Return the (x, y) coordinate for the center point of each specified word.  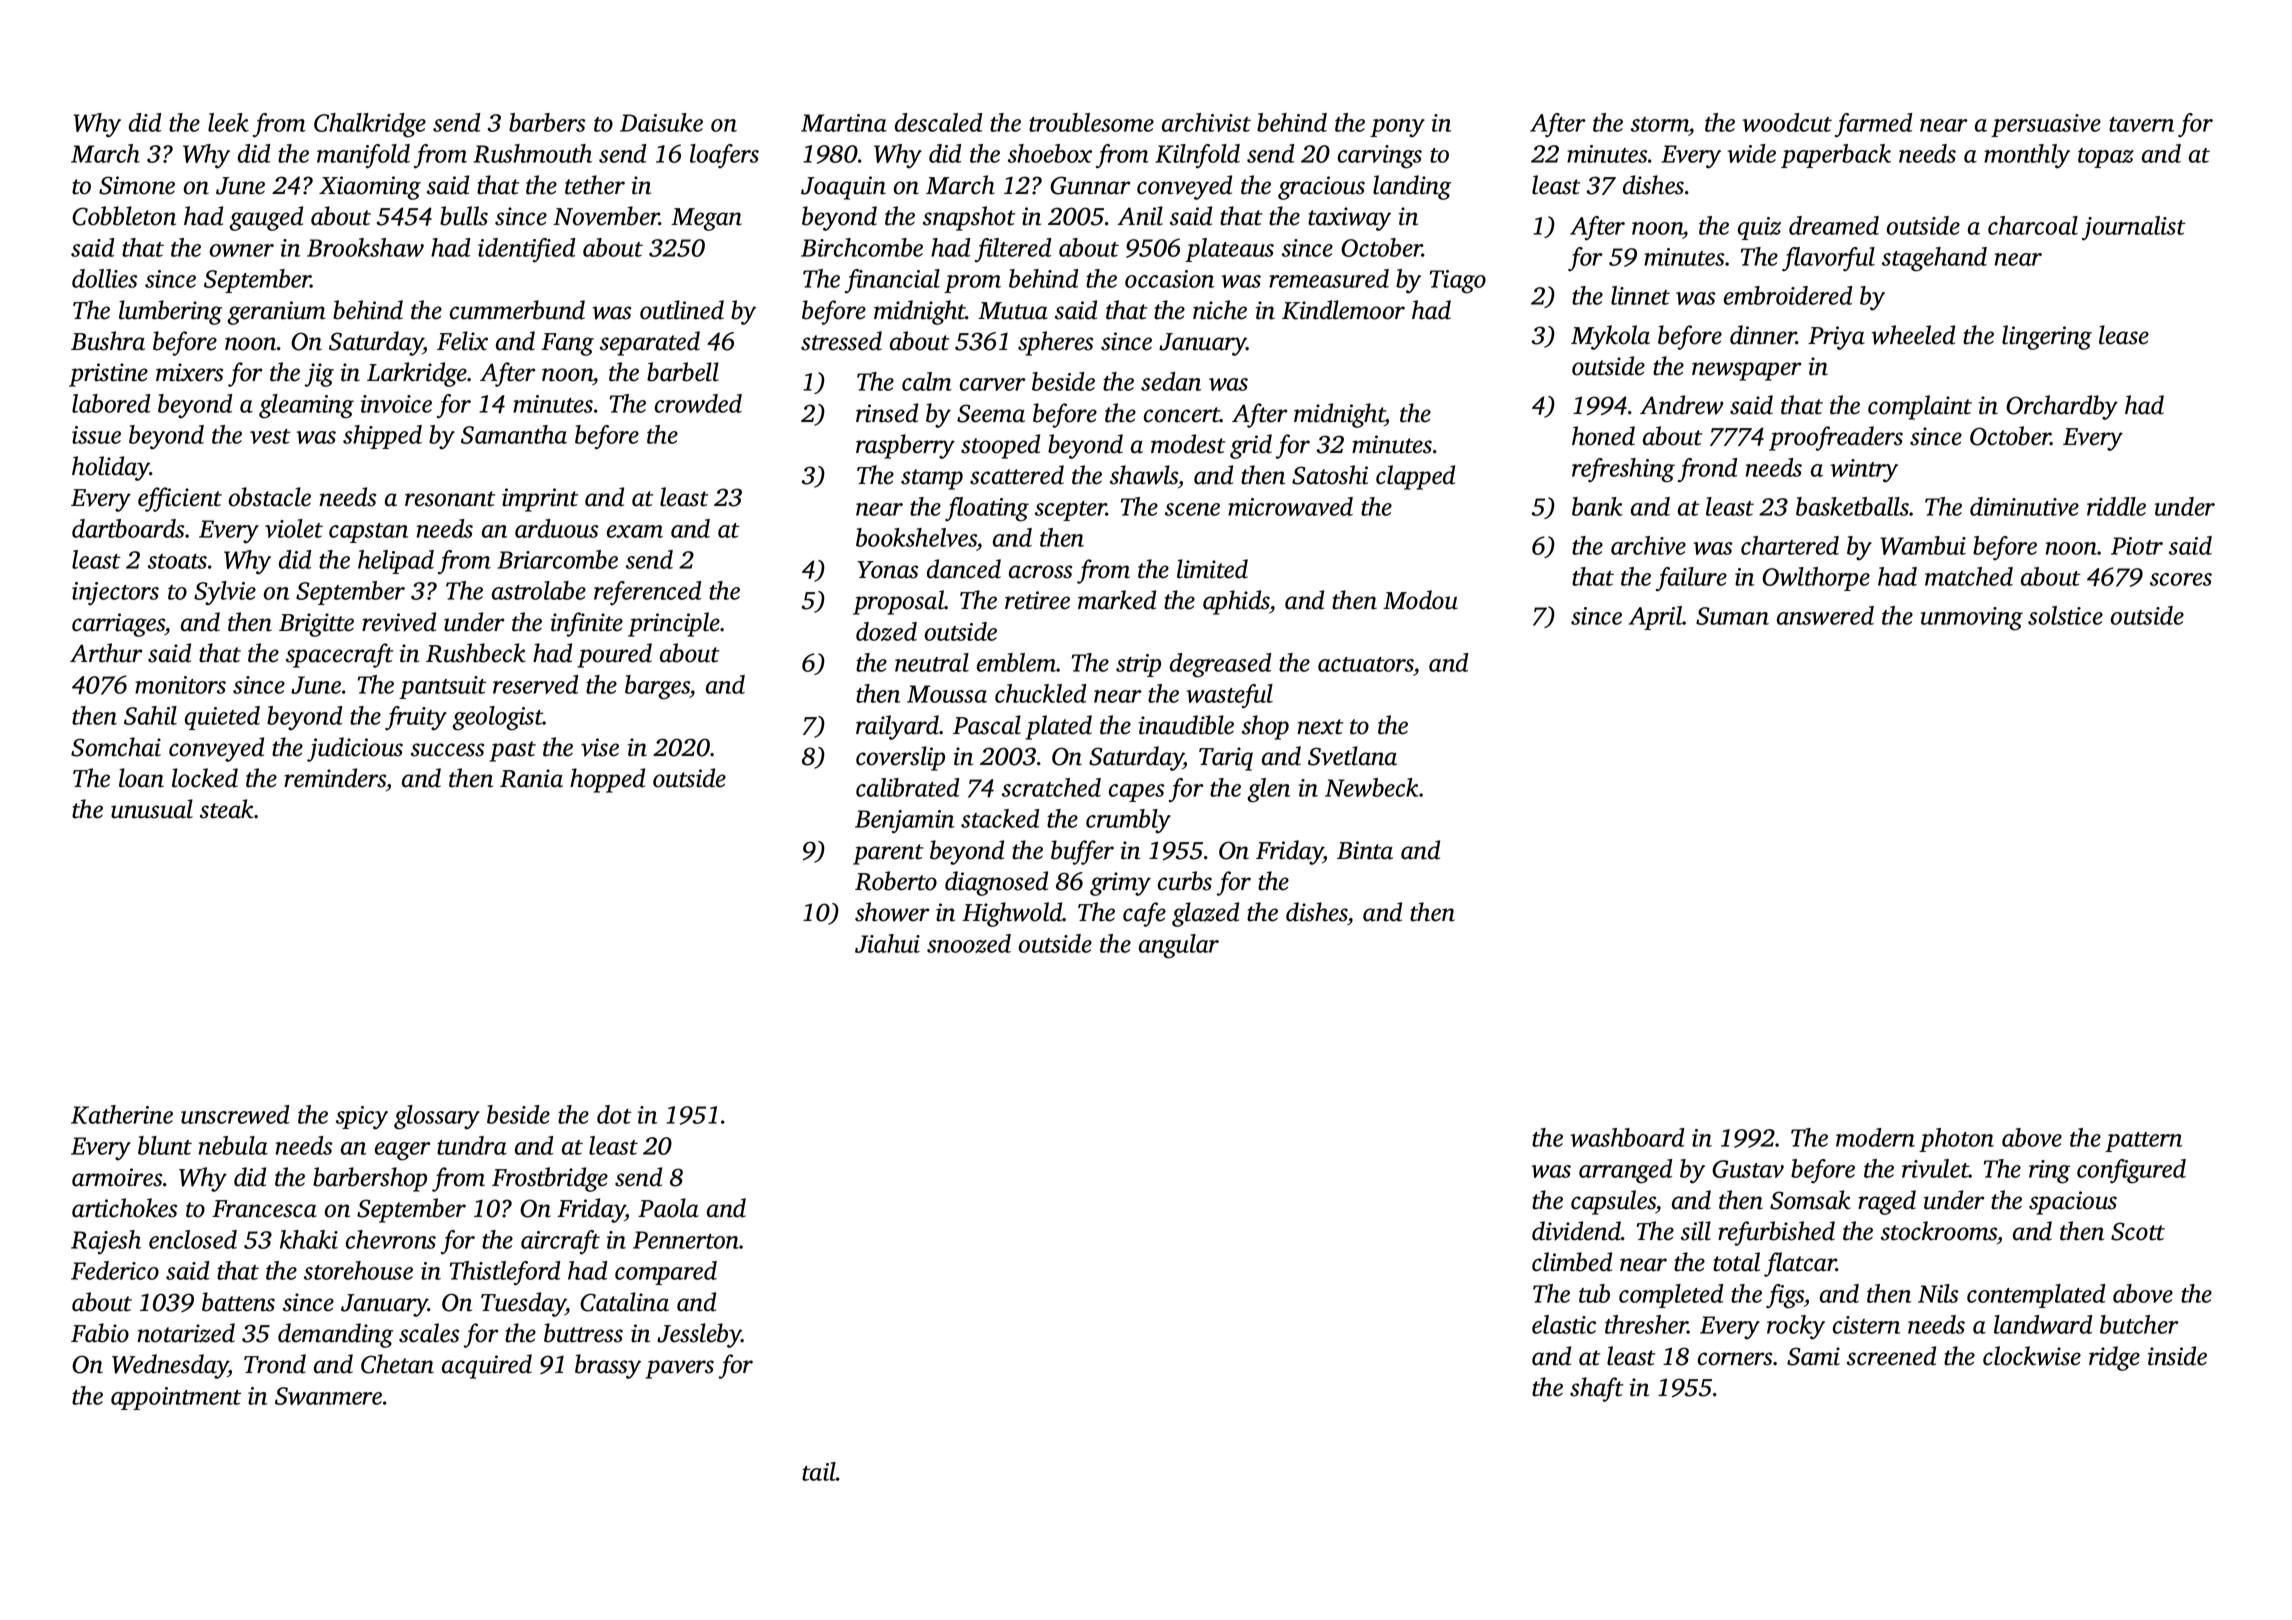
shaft (1596, 1389)
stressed (841, 341)
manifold (363, 156)
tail (819, 1471)
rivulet (1935, 1168)
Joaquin (843, 188)
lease (2124, 335)
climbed (1572, 1262)
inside (2177, 1356)
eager (403, 1151)
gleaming (306, 406)
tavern (2141, 124)
